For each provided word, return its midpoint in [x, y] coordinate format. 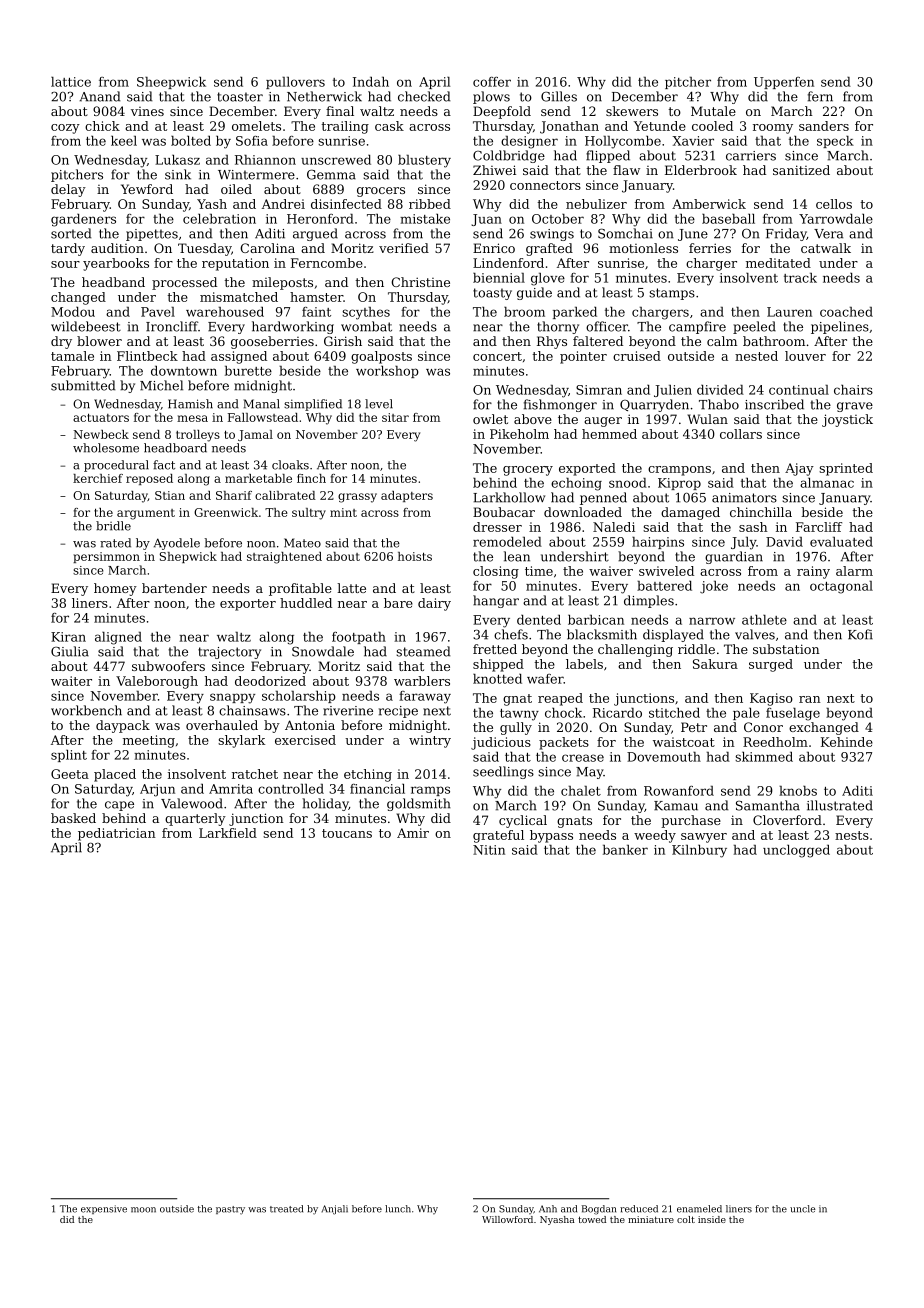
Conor [763, 727]
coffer [492, 82]
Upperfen [784, 83]
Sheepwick [171, 83]
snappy [232, 698]
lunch [398, 1209]
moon [143, 1210]
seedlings [503, 772]
